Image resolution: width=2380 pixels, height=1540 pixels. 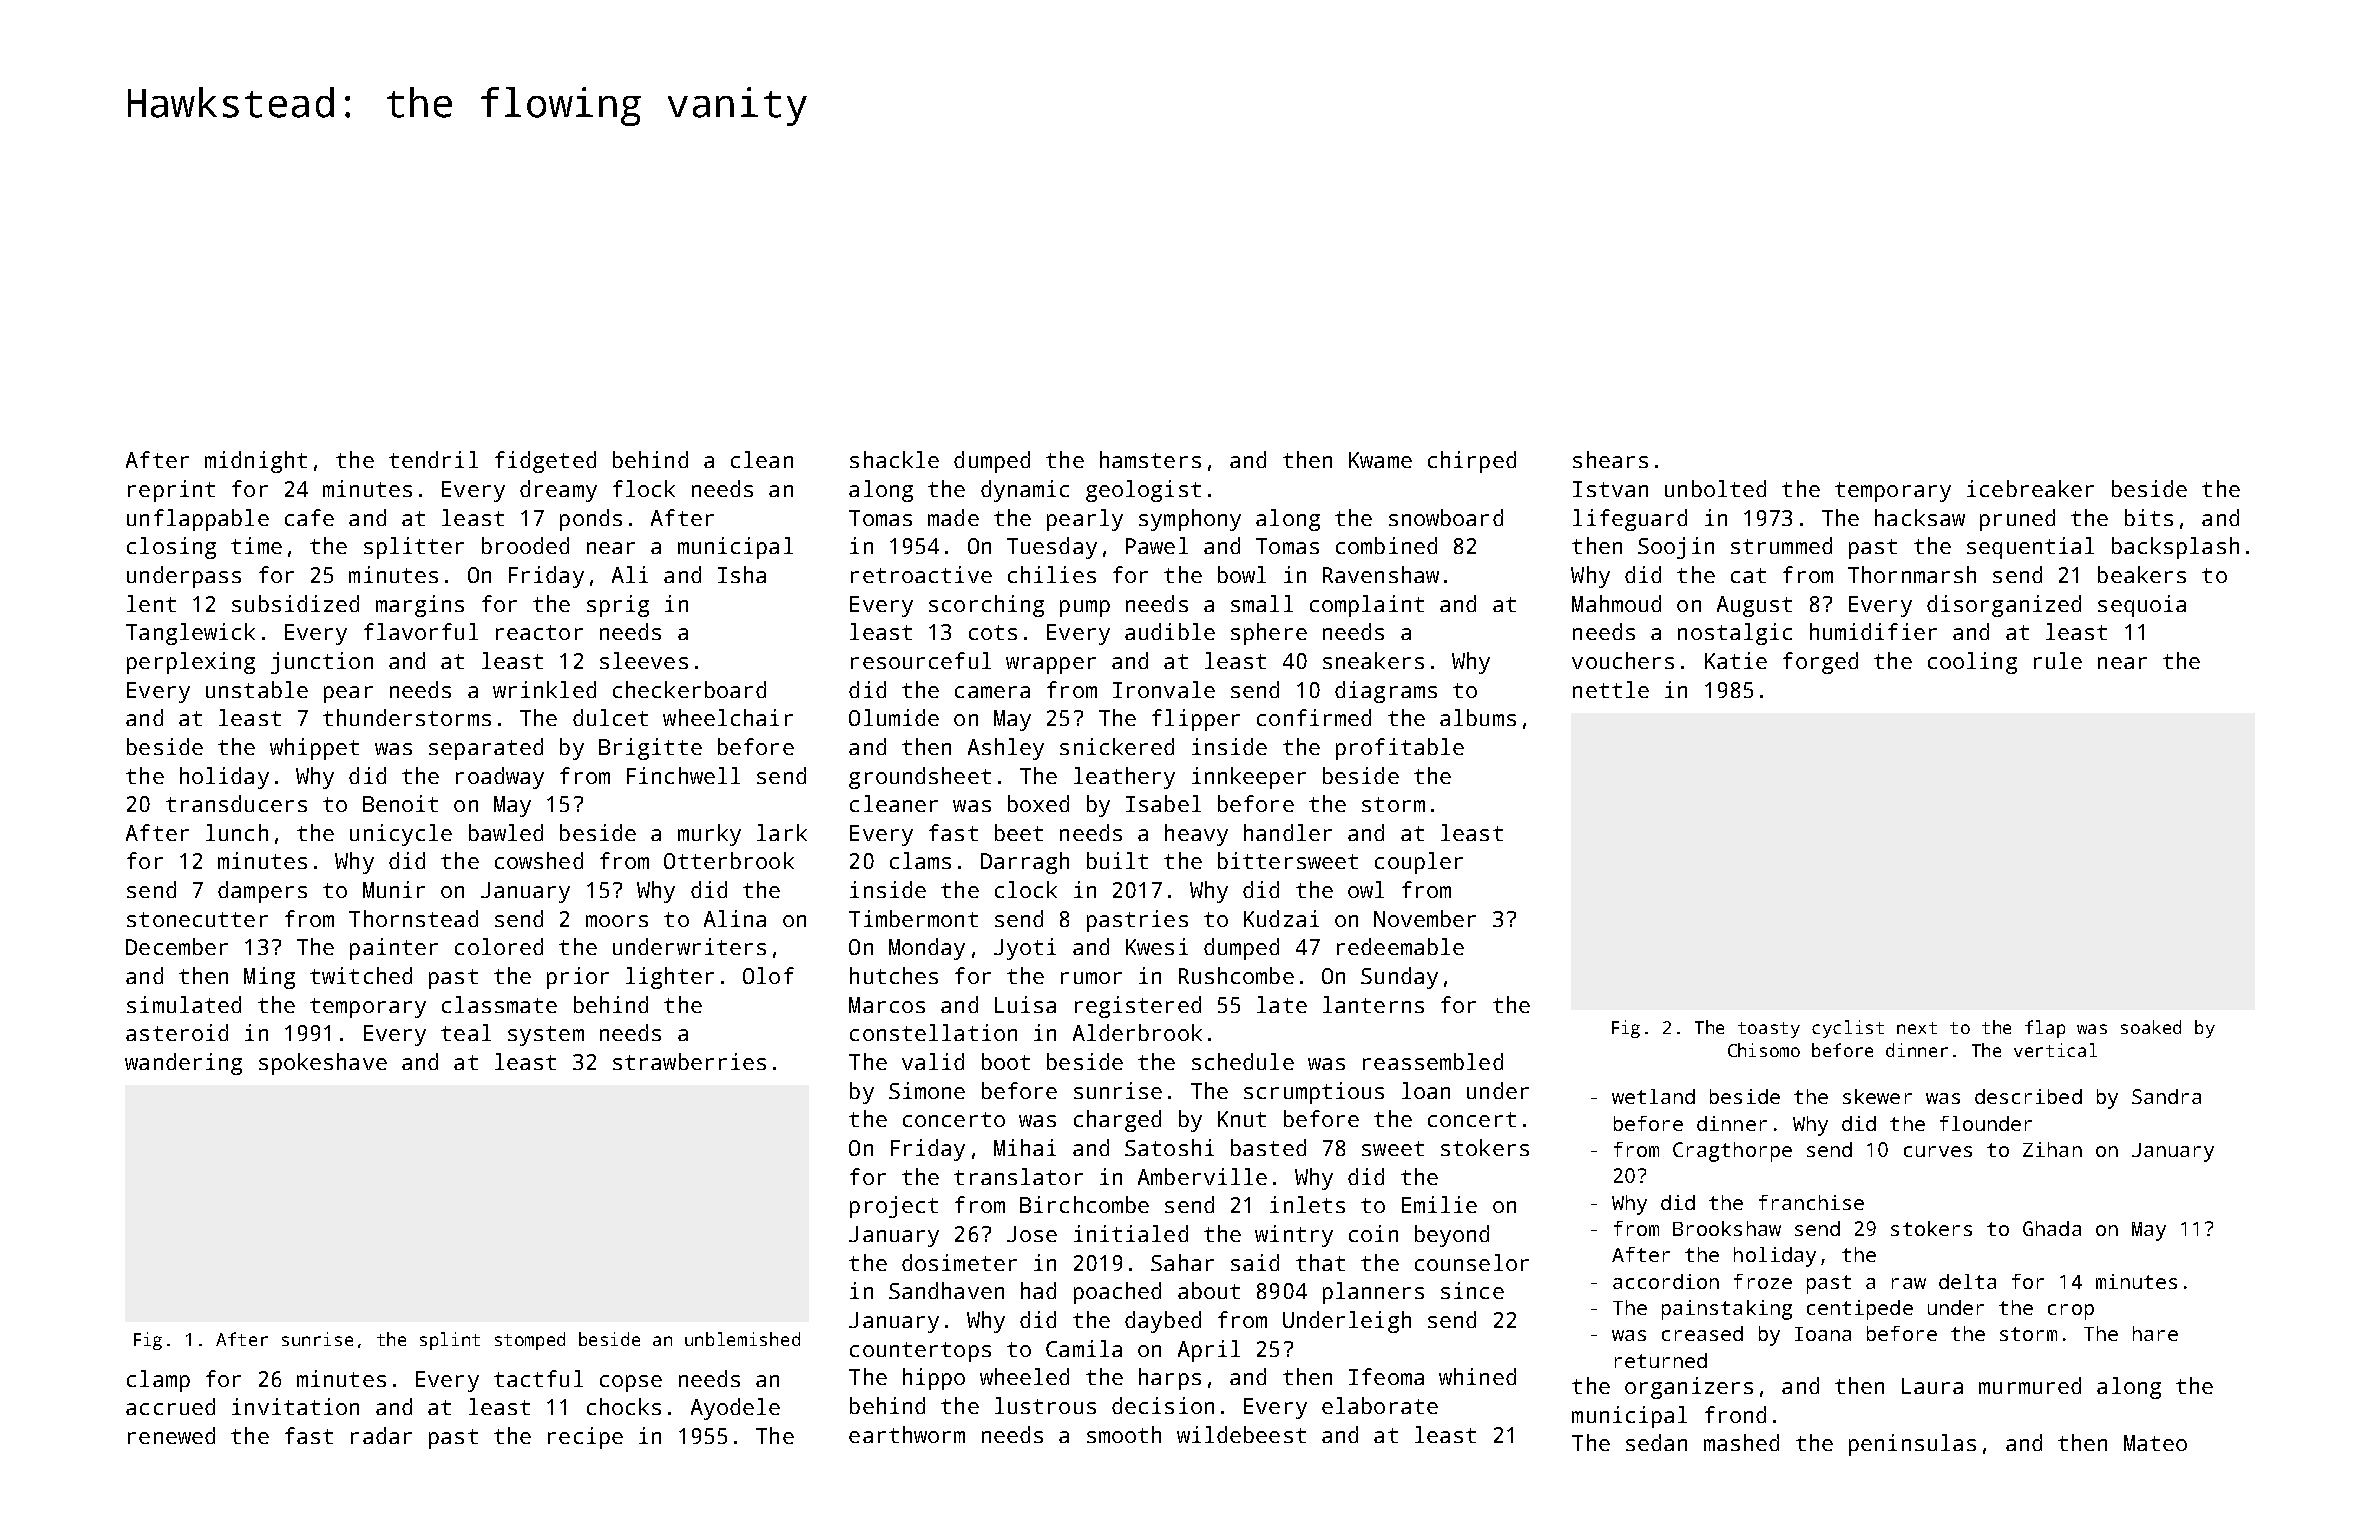 I want to click on Ironvale, so click(x=1164, y=689).
